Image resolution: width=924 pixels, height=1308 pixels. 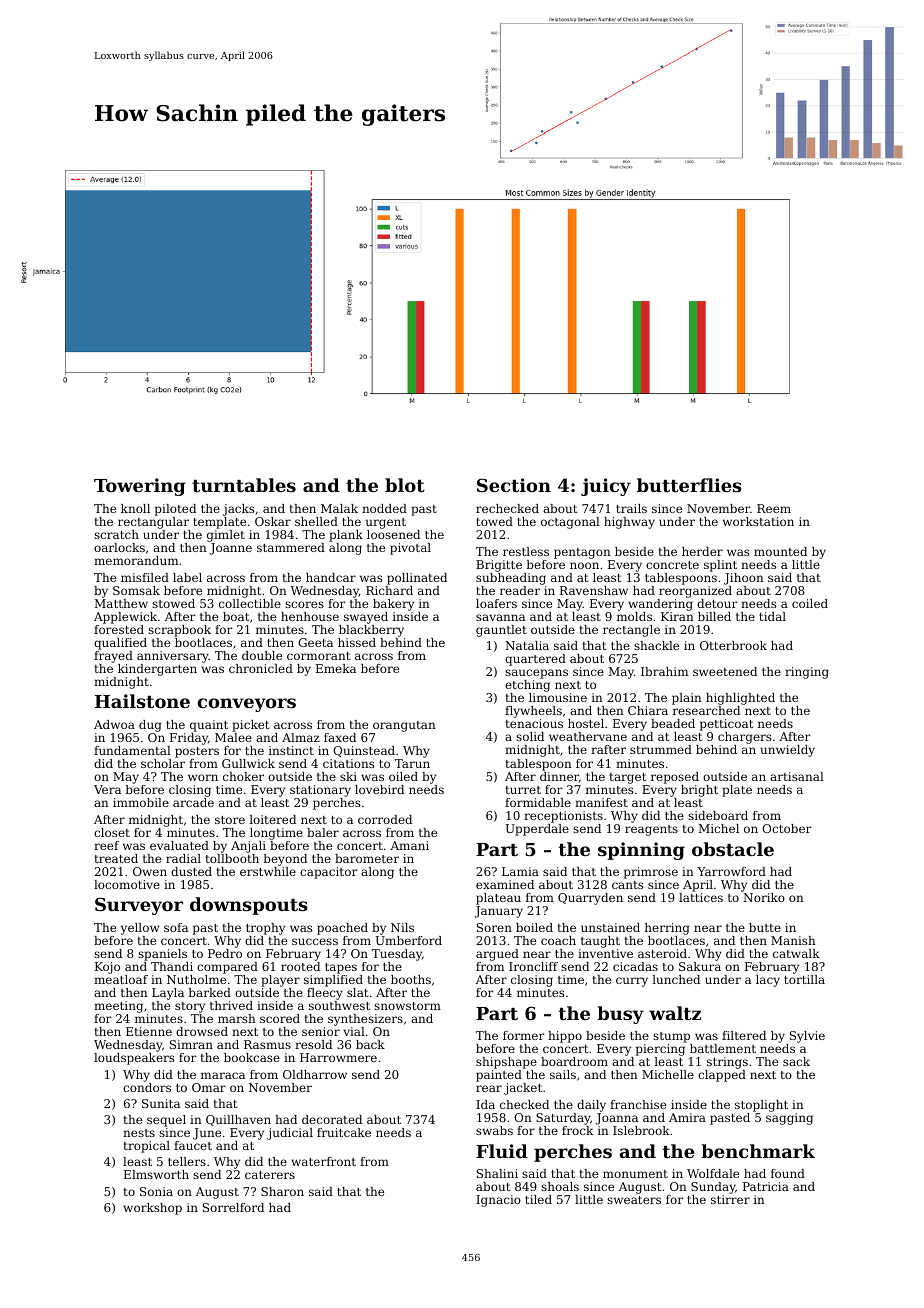 I want to click on formidable, so click(x=538, y=802).
